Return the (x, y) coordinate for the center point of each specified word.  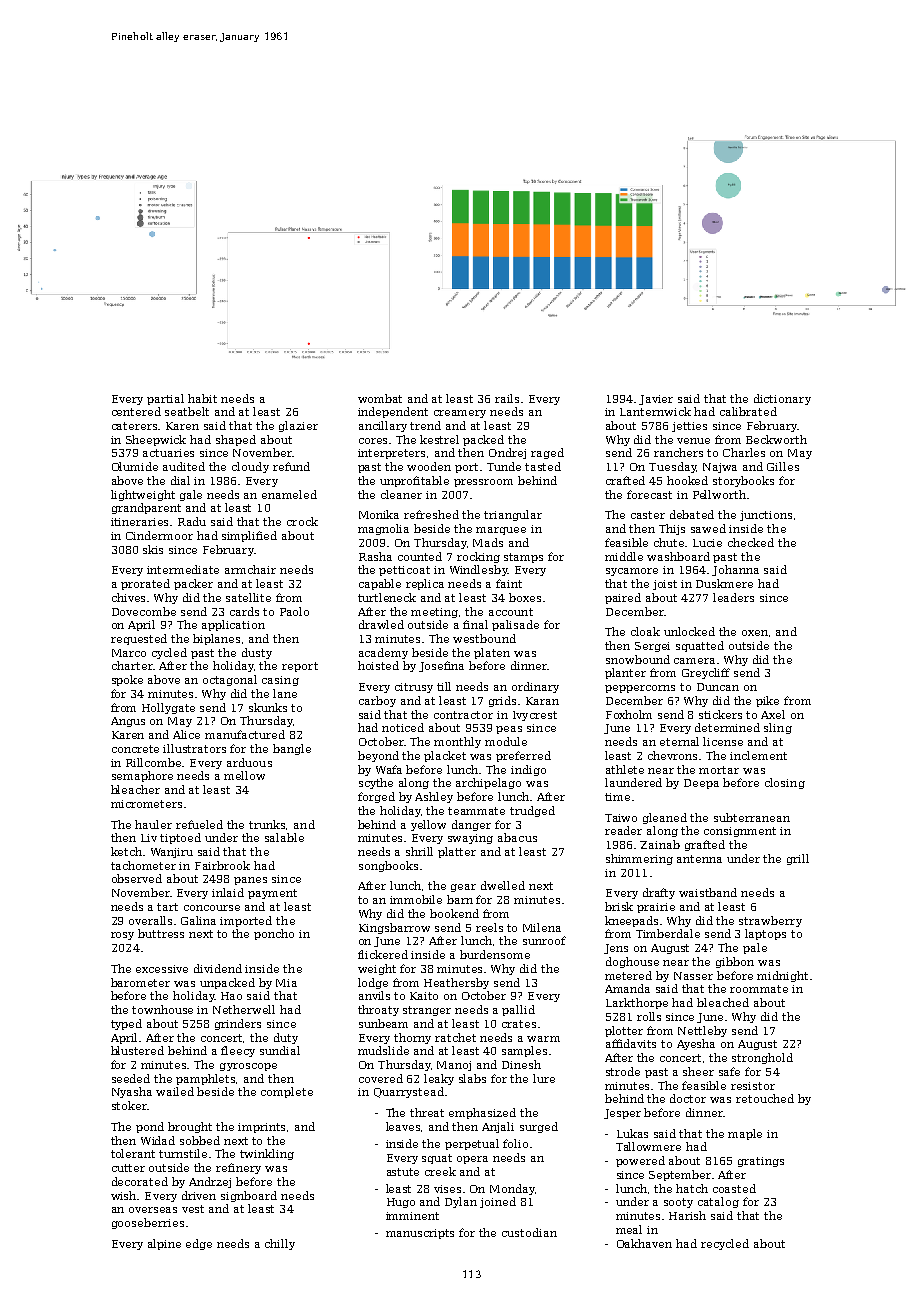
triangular (513, 515)
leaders (733, 597)
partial (165, 399)
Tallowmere (648, 1146)
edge (199, 1244)
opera (472, 1160)
